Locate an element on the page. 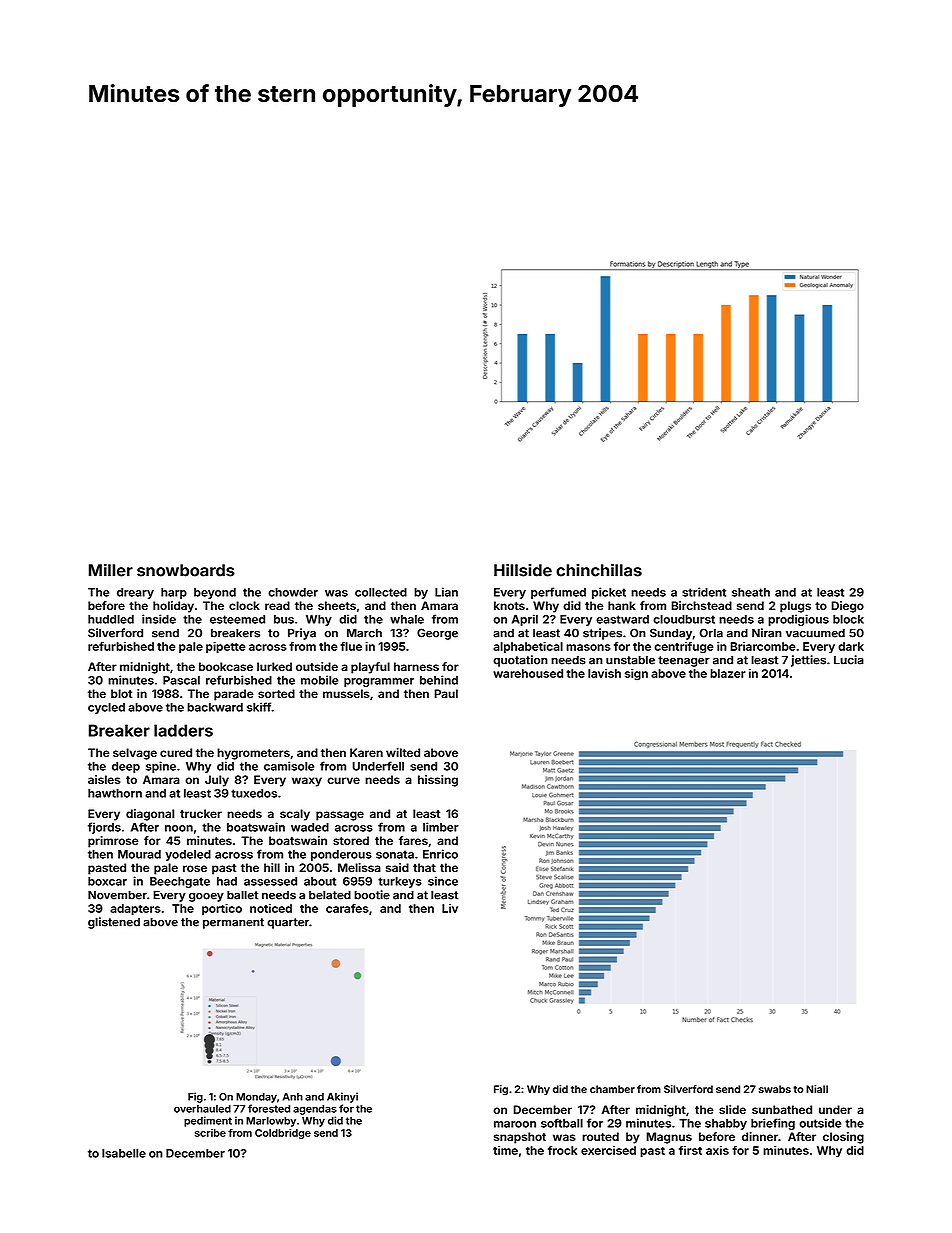 The height and width of the document is (1233, 952). Isabelle is located at coordinates (124, 1153).
